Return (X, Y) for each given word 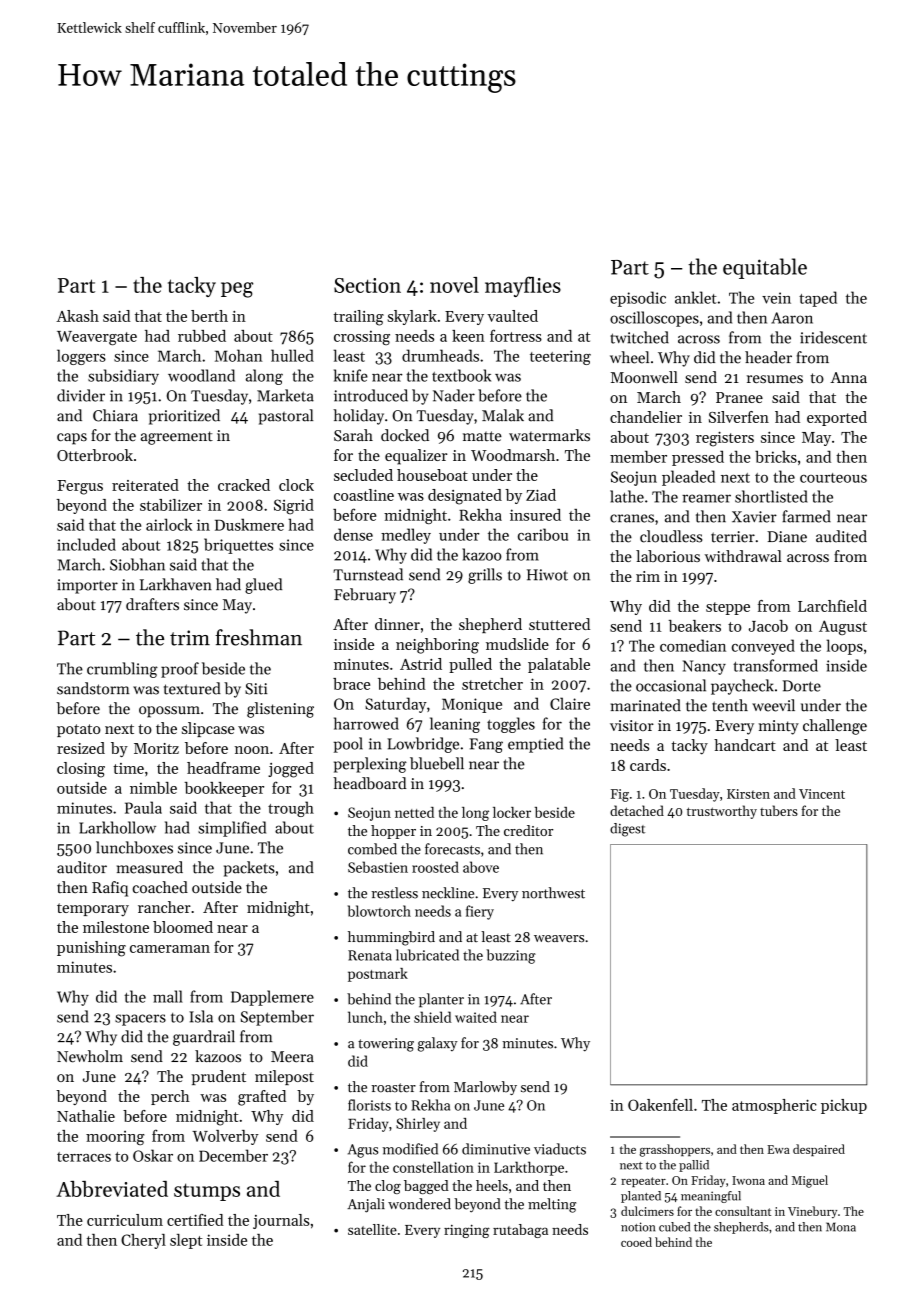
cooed (636, 1242)
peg (237, 290)
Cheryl (143, 1241)
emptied (535, 745)
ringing (467, 1231)
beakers (695, 626)
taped (818, 299)
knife (351, 375)
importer (87, 586)
